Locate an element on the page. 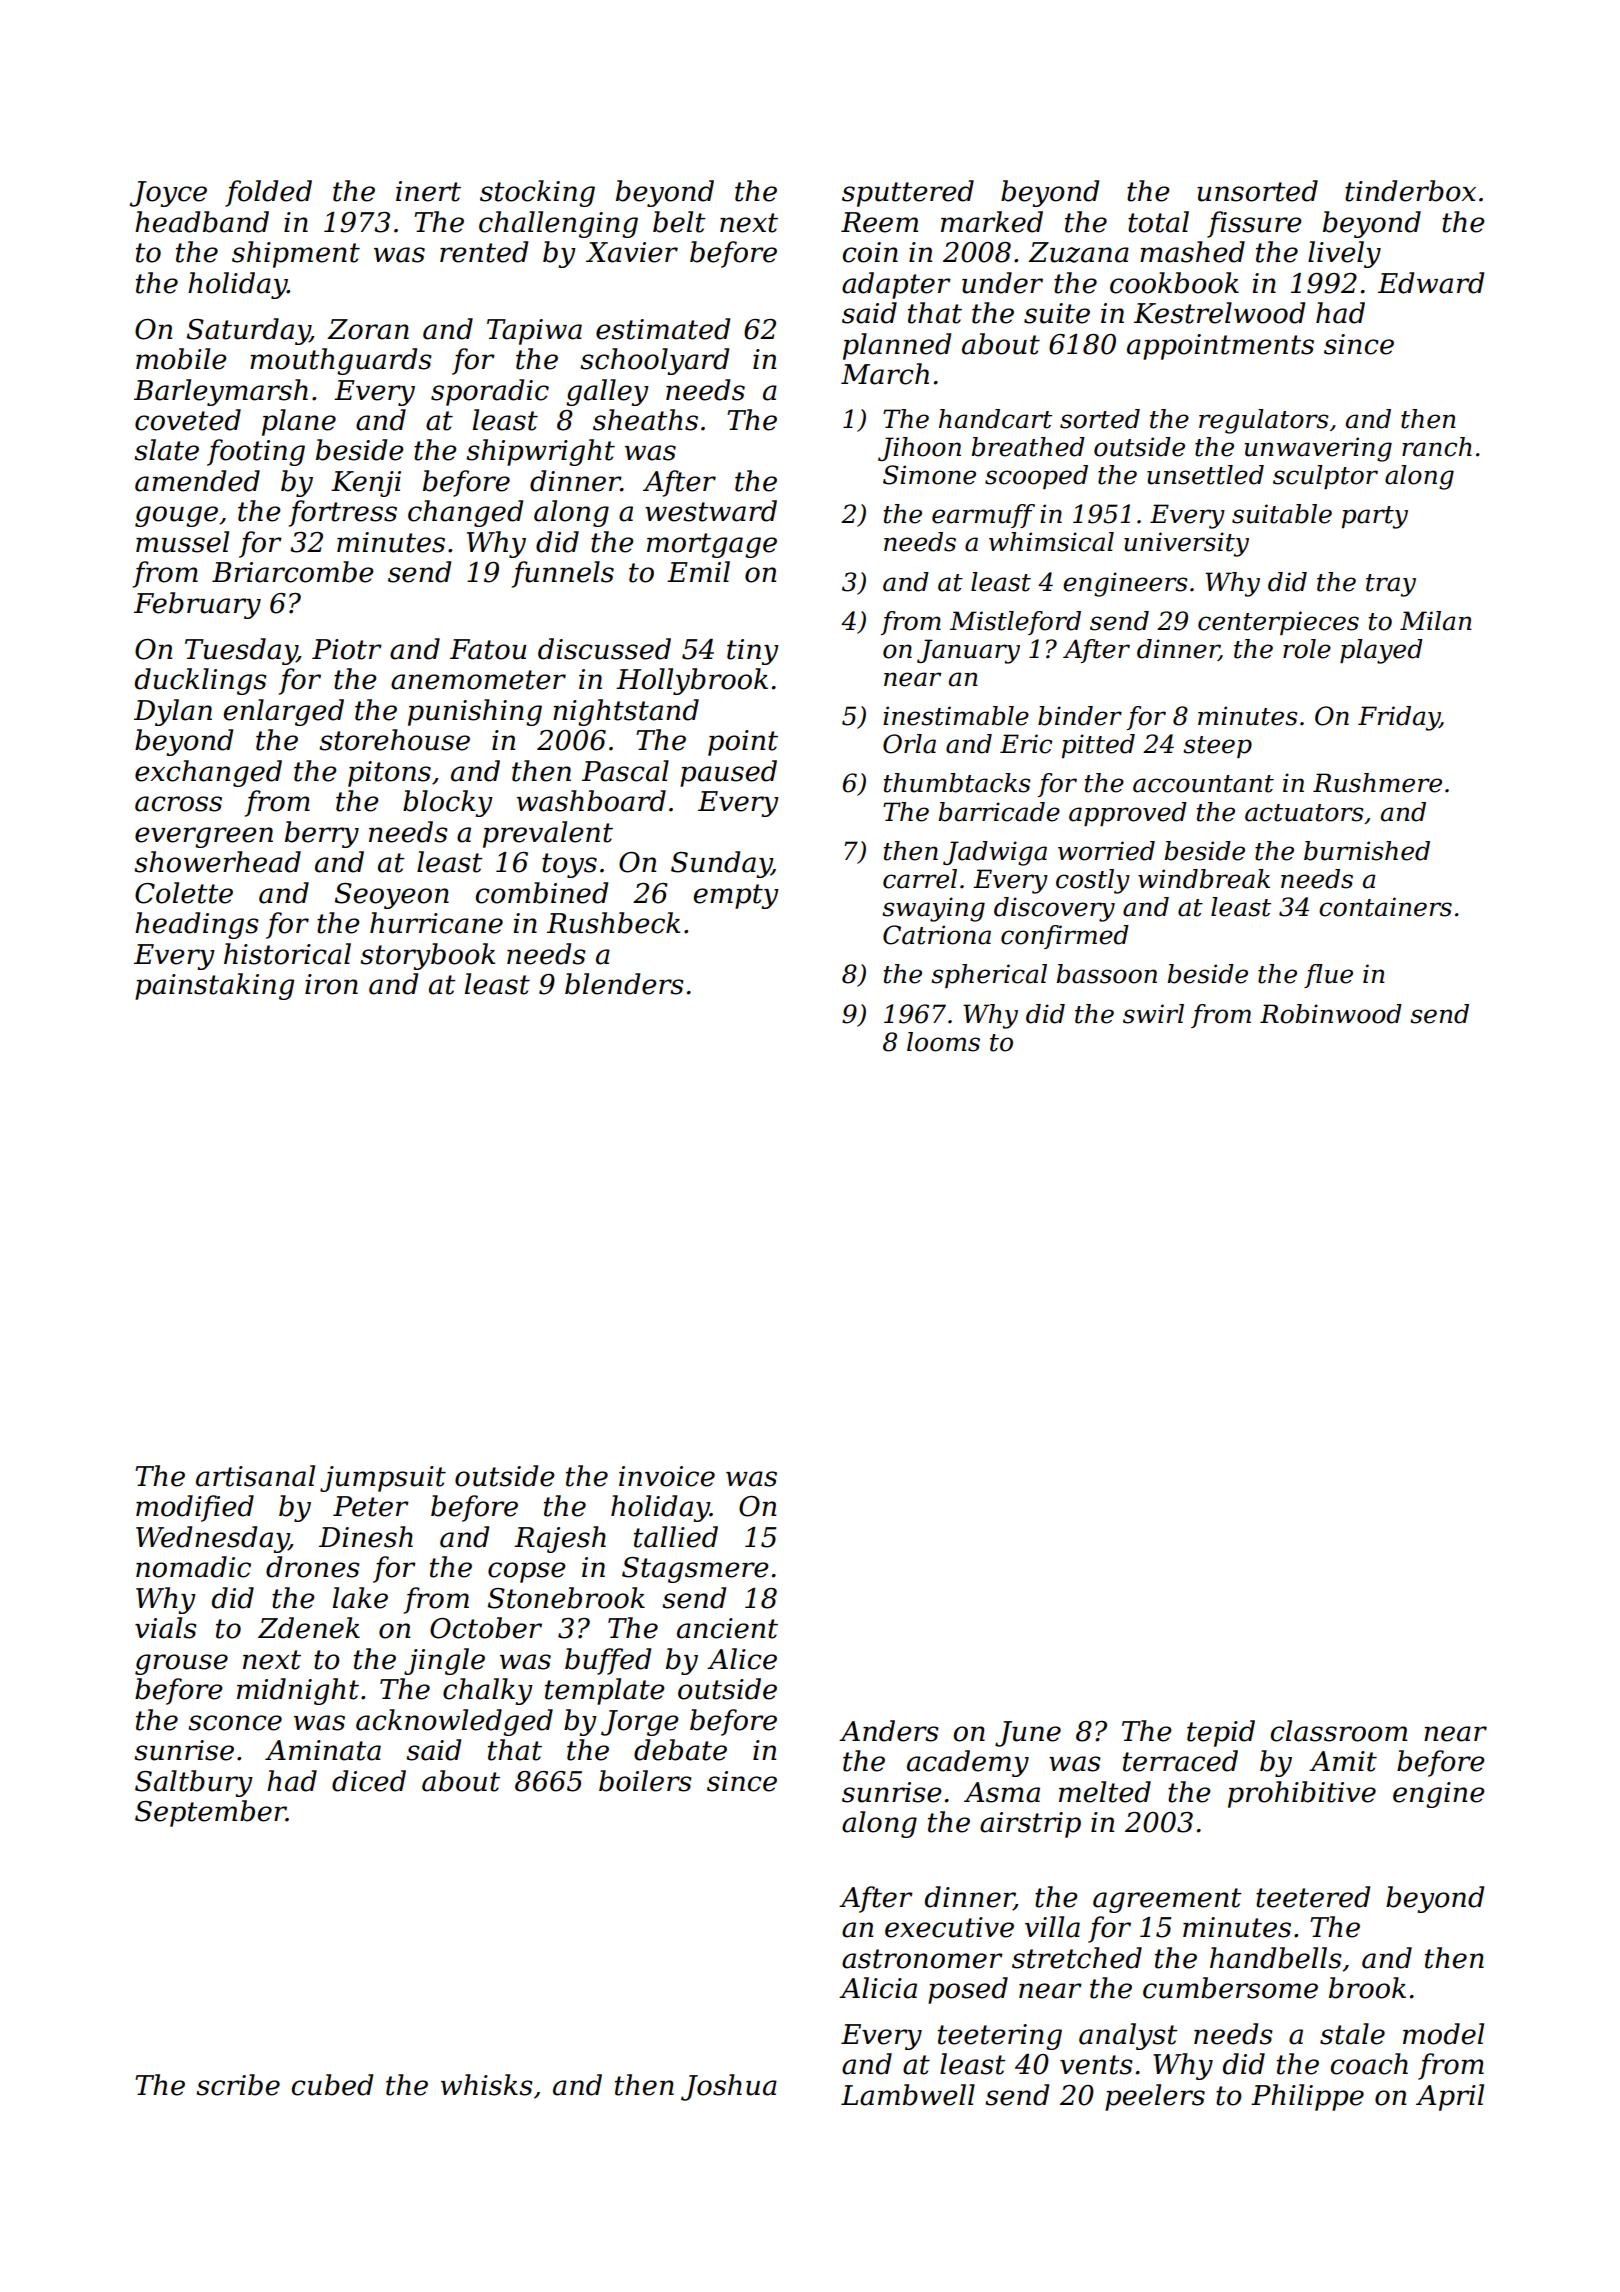 The width and height of the page is (1620, 2292). inert is located at coordinates (428, 191).
